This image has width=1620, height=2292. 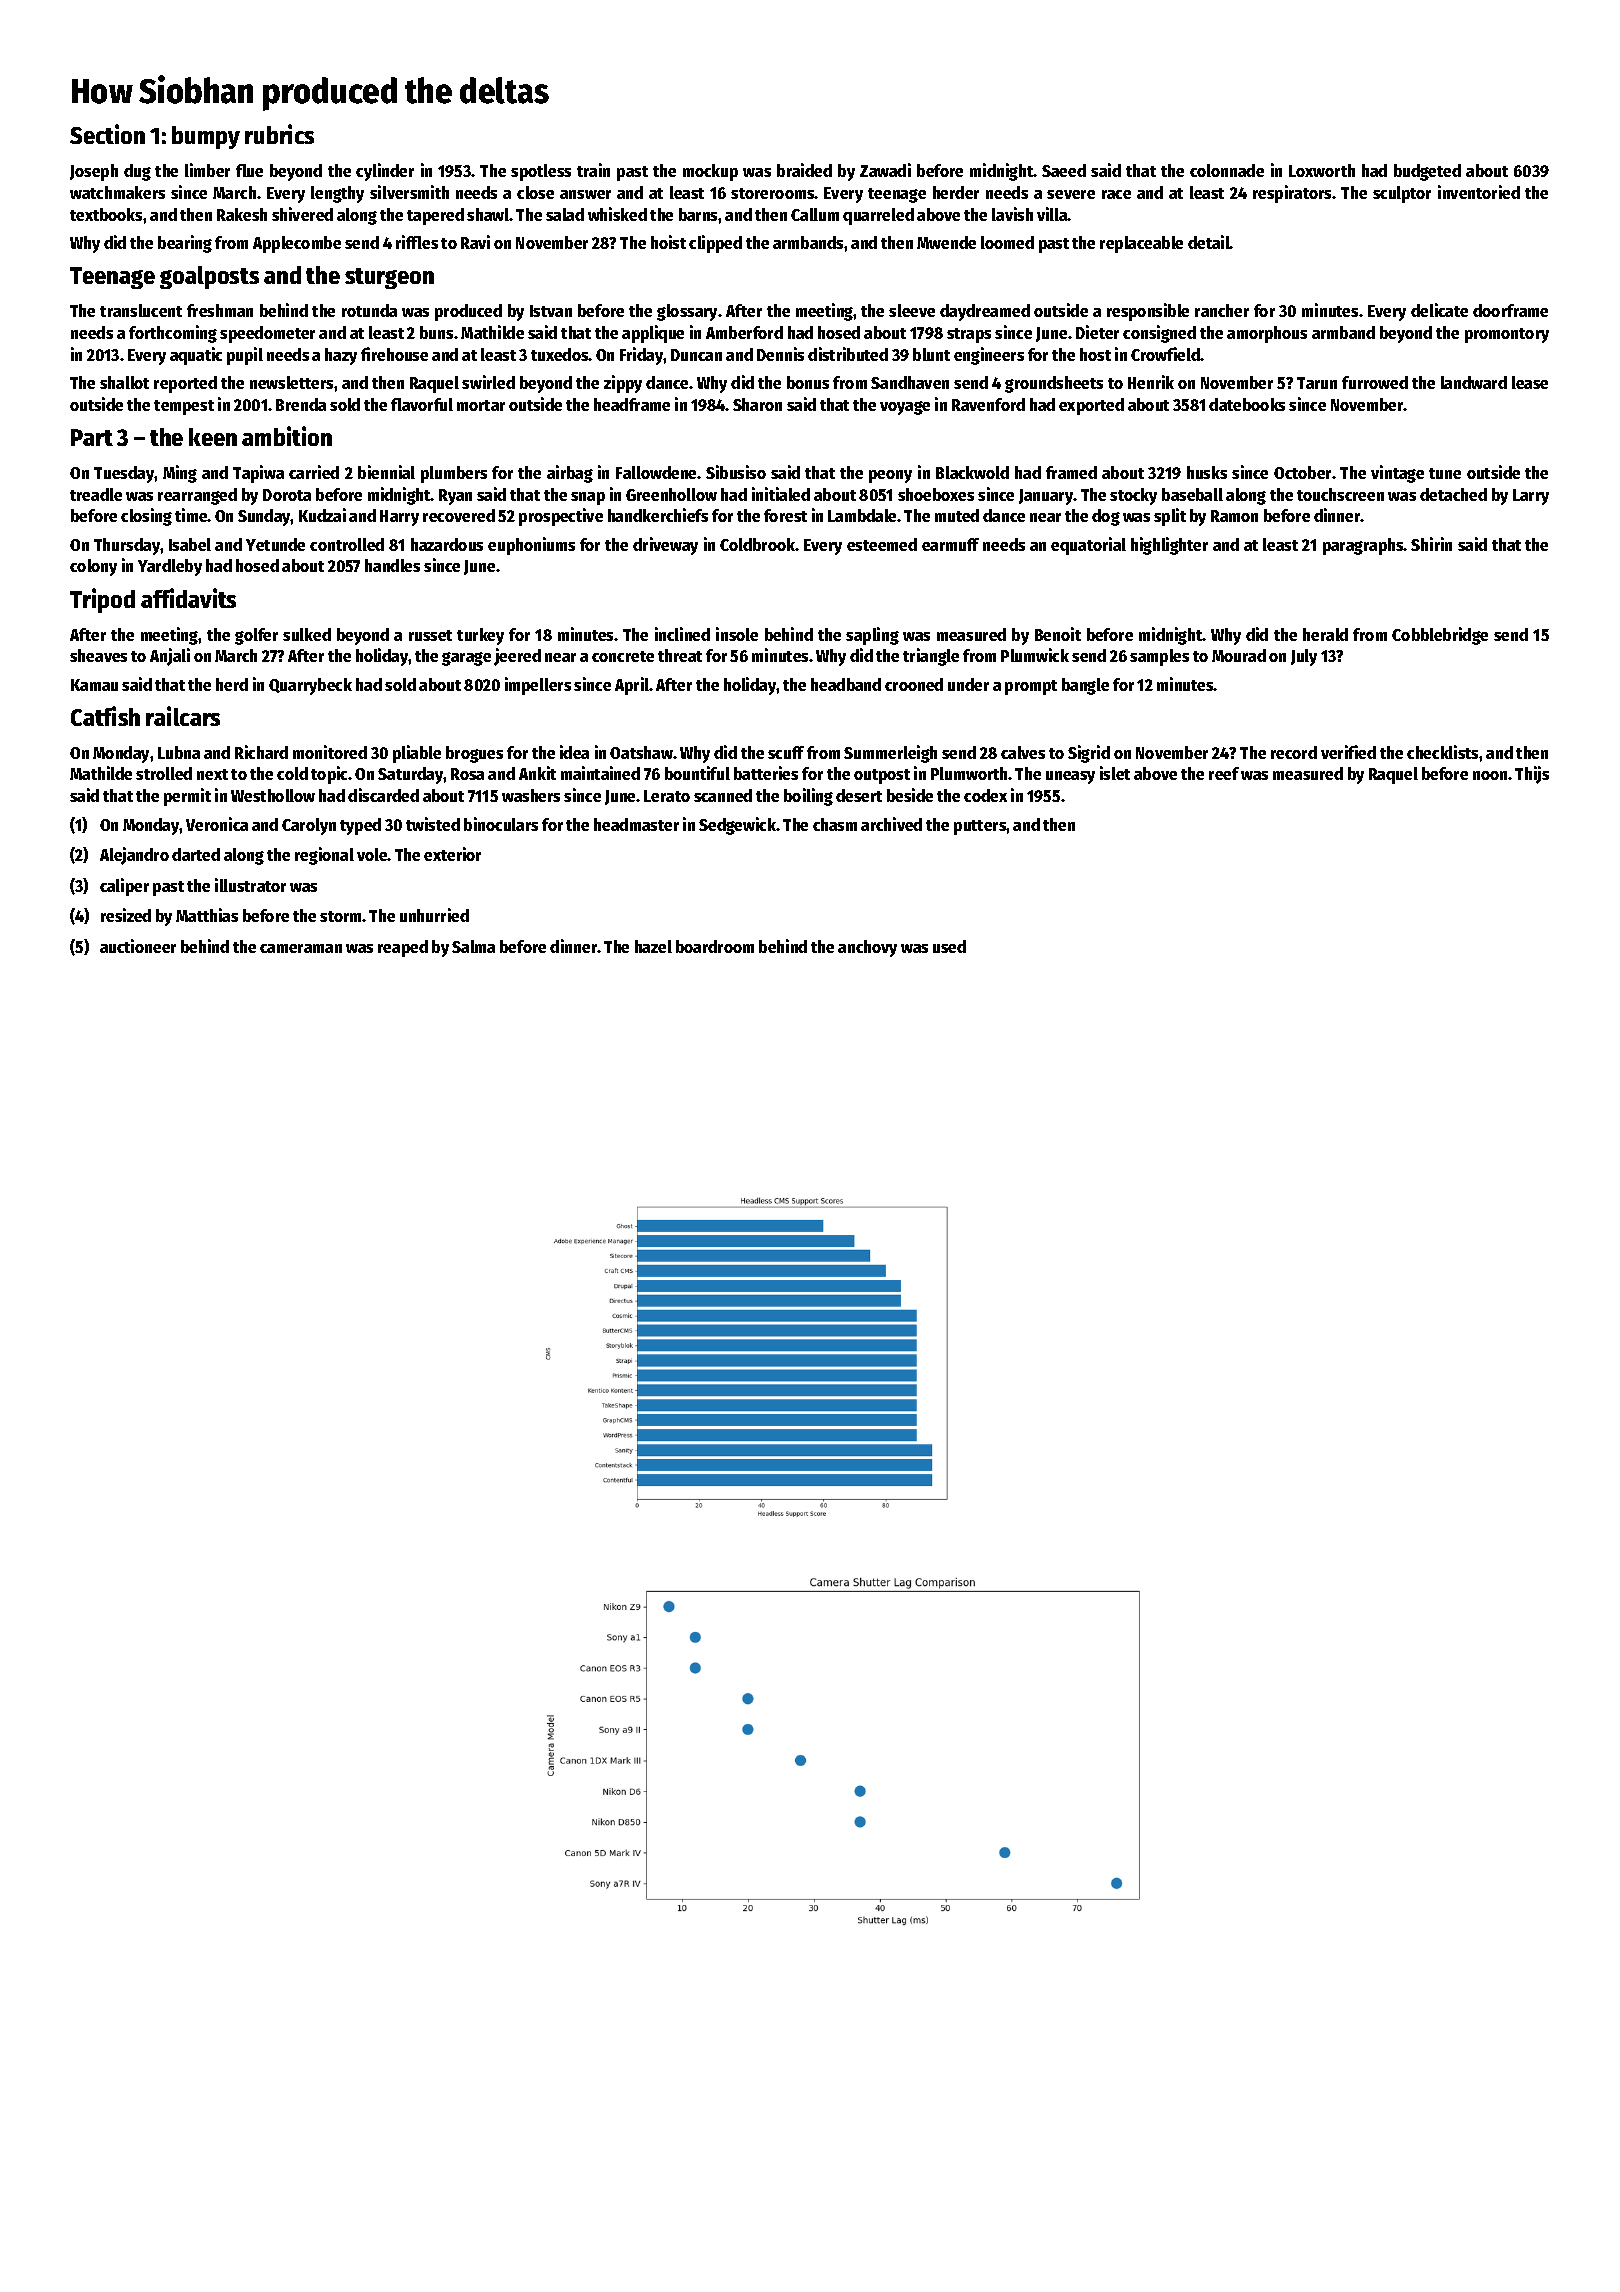 What do you see at coordinates (671, 494) in the image?
I see `Greenhollow` at bounding box center [671, 494].
